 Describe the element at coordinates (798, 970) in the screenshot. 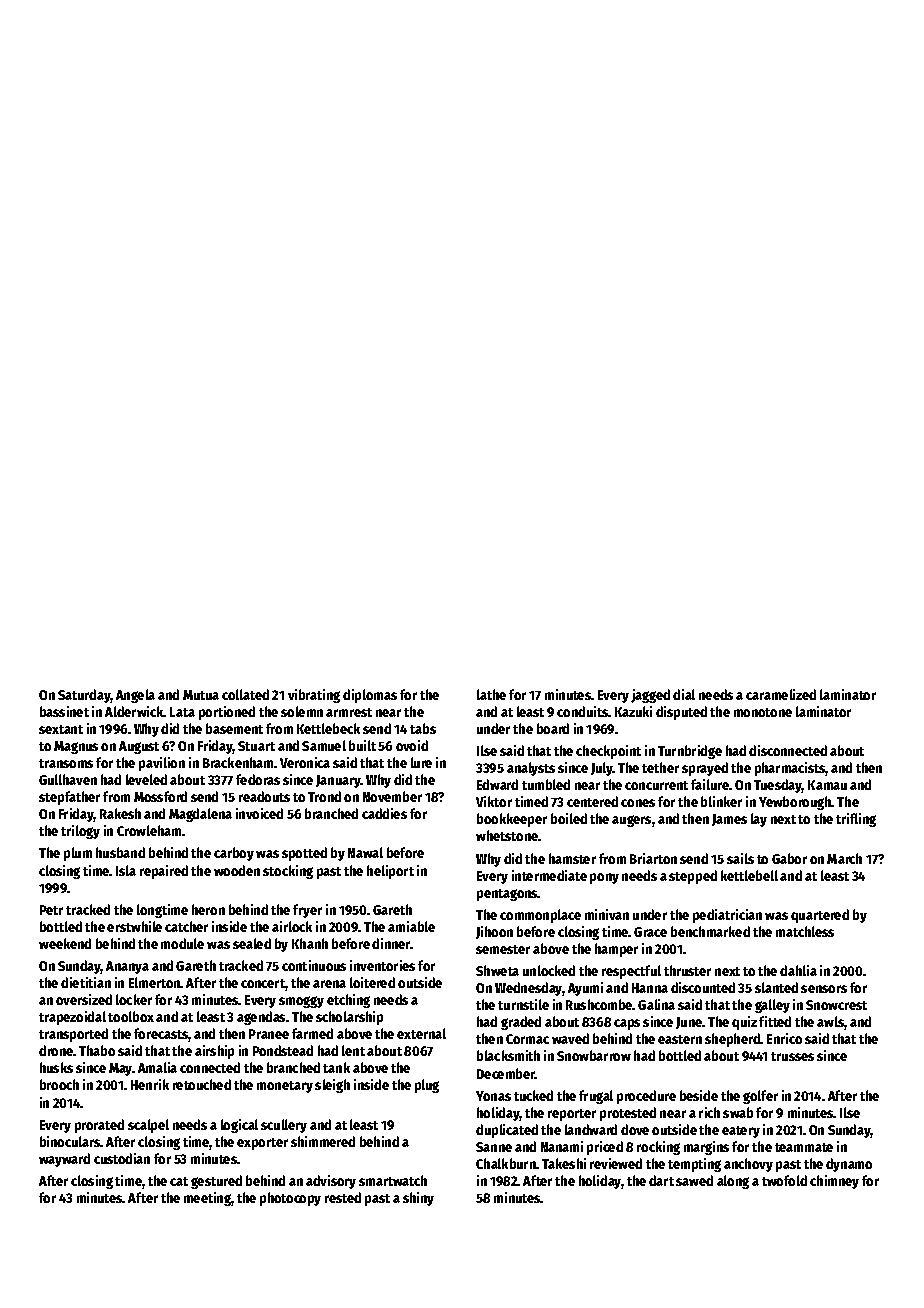

I see `dahlia` at that location.
